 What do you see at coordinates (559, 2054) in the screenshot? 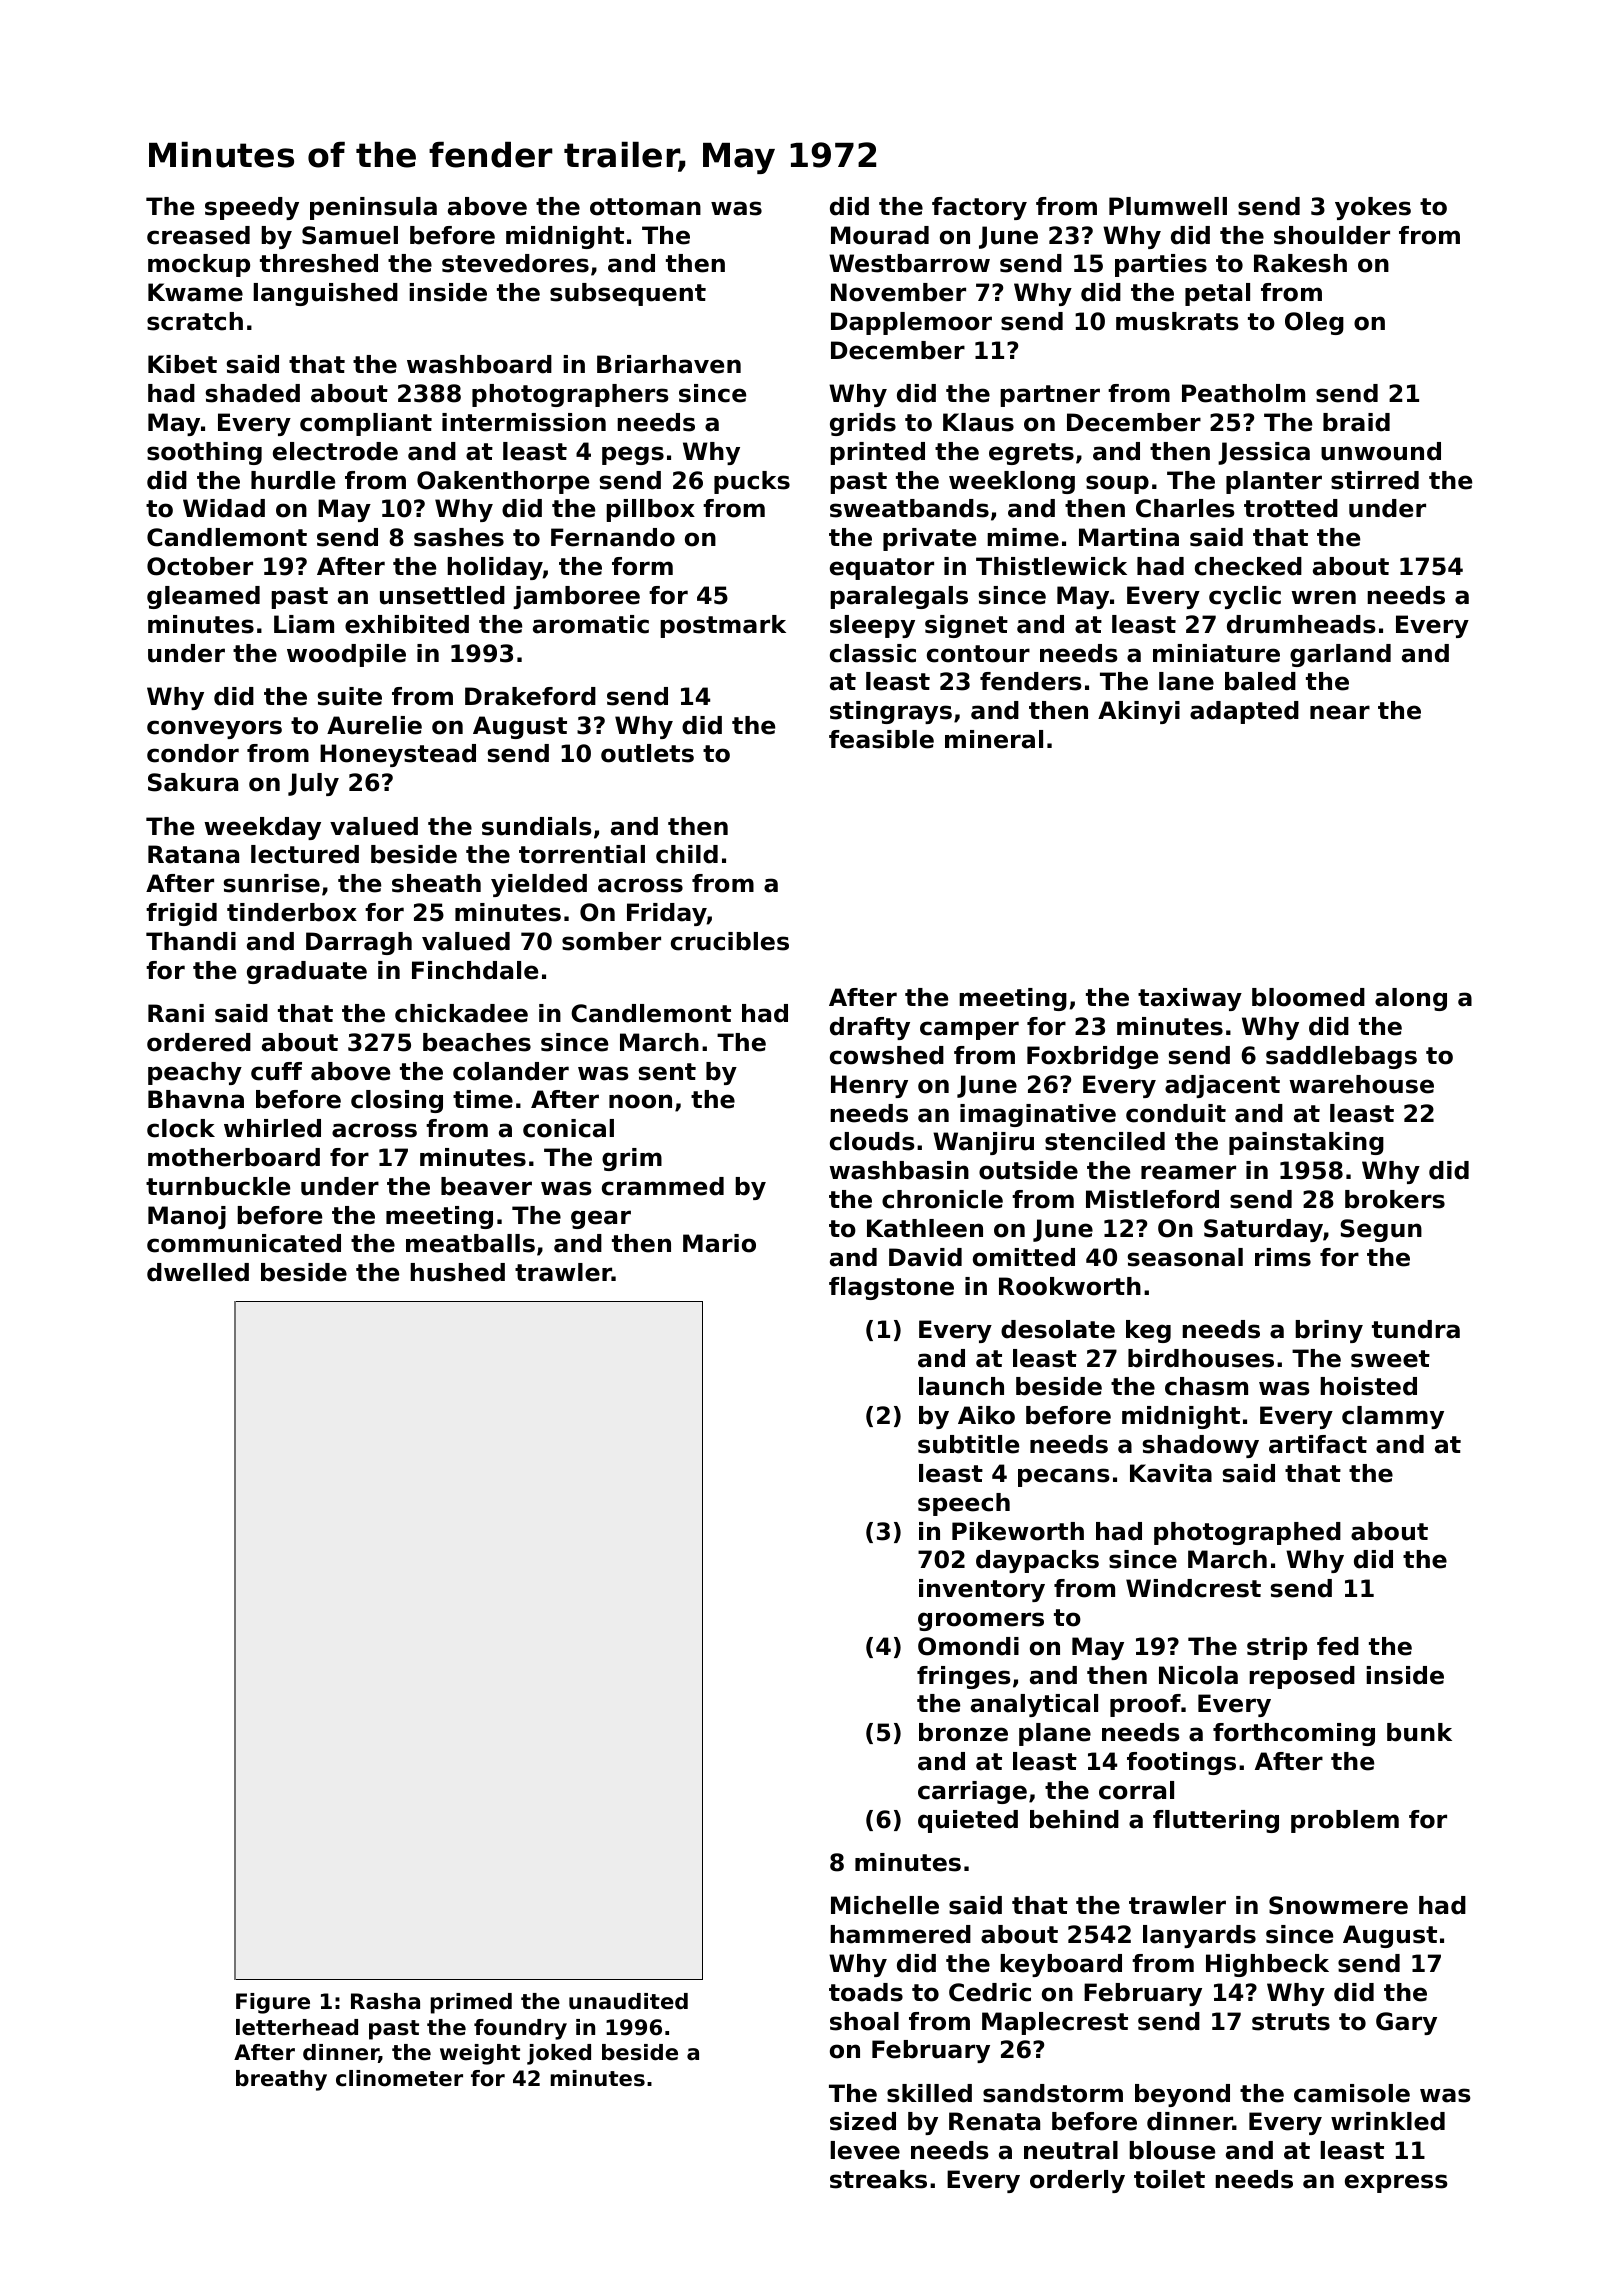
I see `joked` at bounding box center [559, 2054].
